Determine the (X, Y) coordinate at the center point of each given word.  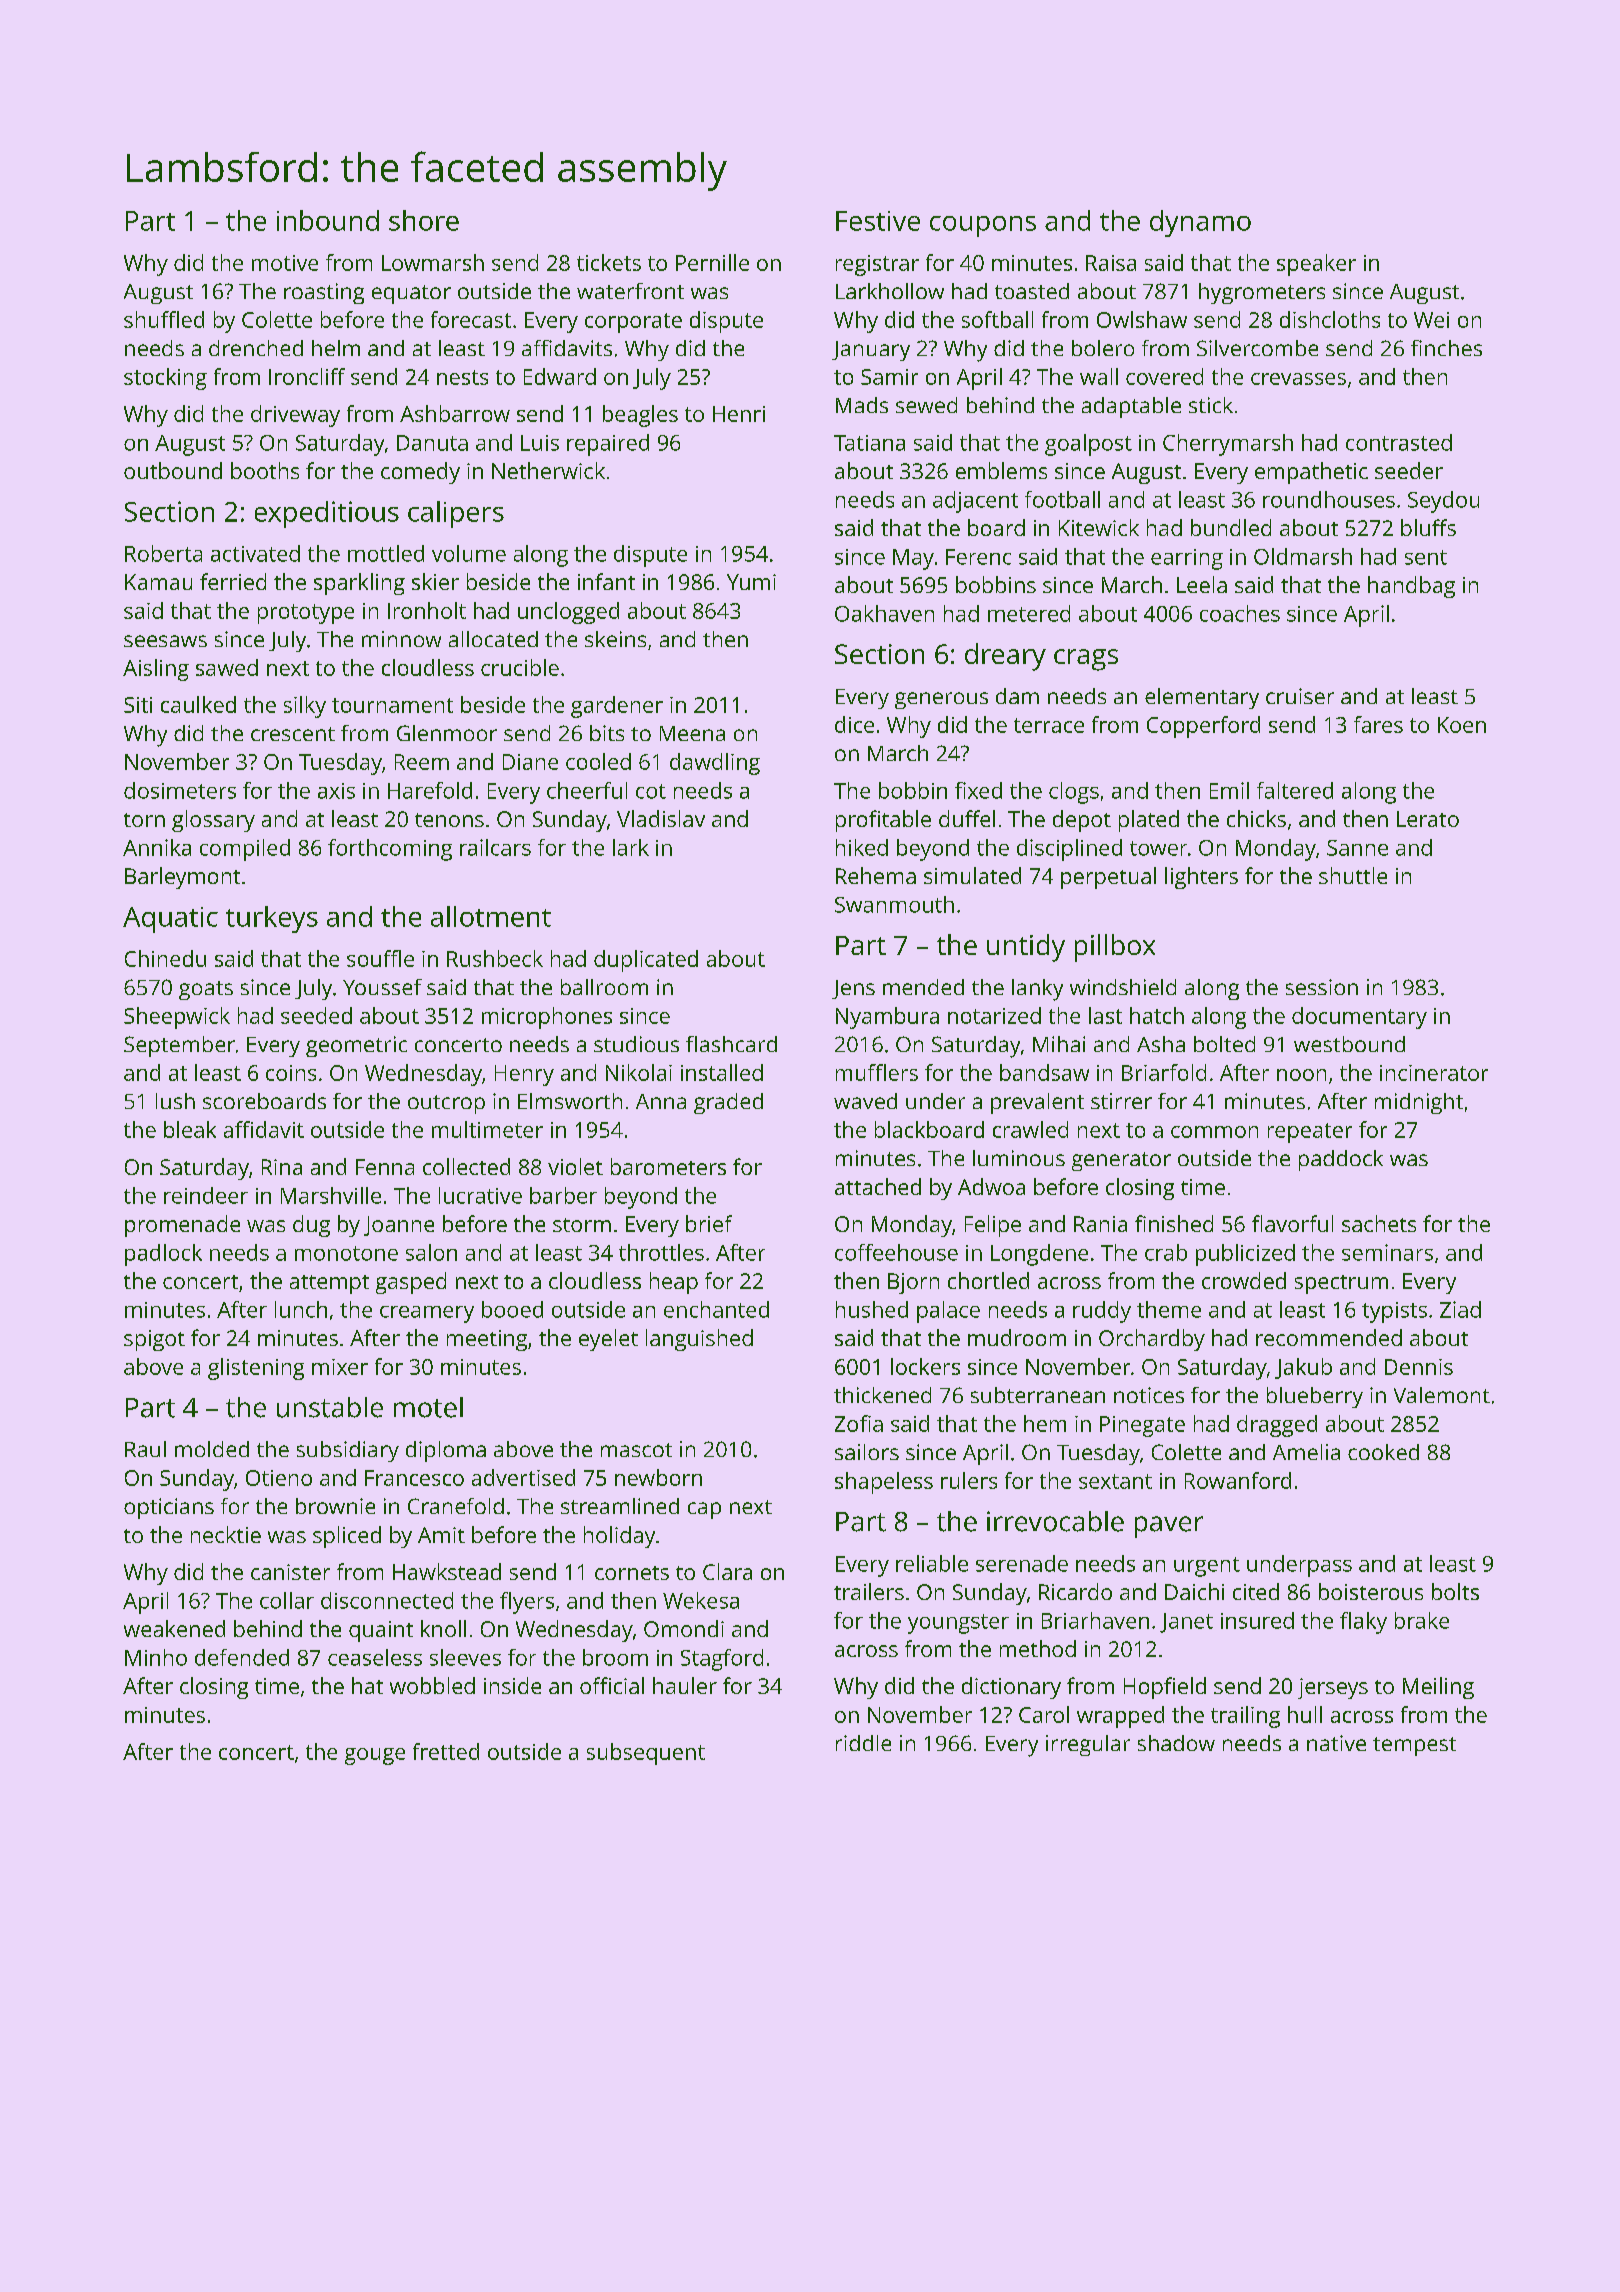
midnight (1419, 1103)
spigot (154, 1340)
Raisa (1111, 263)
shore (424, 220)
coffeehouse (896, 1252)
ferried (233, 581)
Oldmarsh (1303, 556)
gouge (375, 1756)
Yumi (751, 582)
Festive (878, 221)
